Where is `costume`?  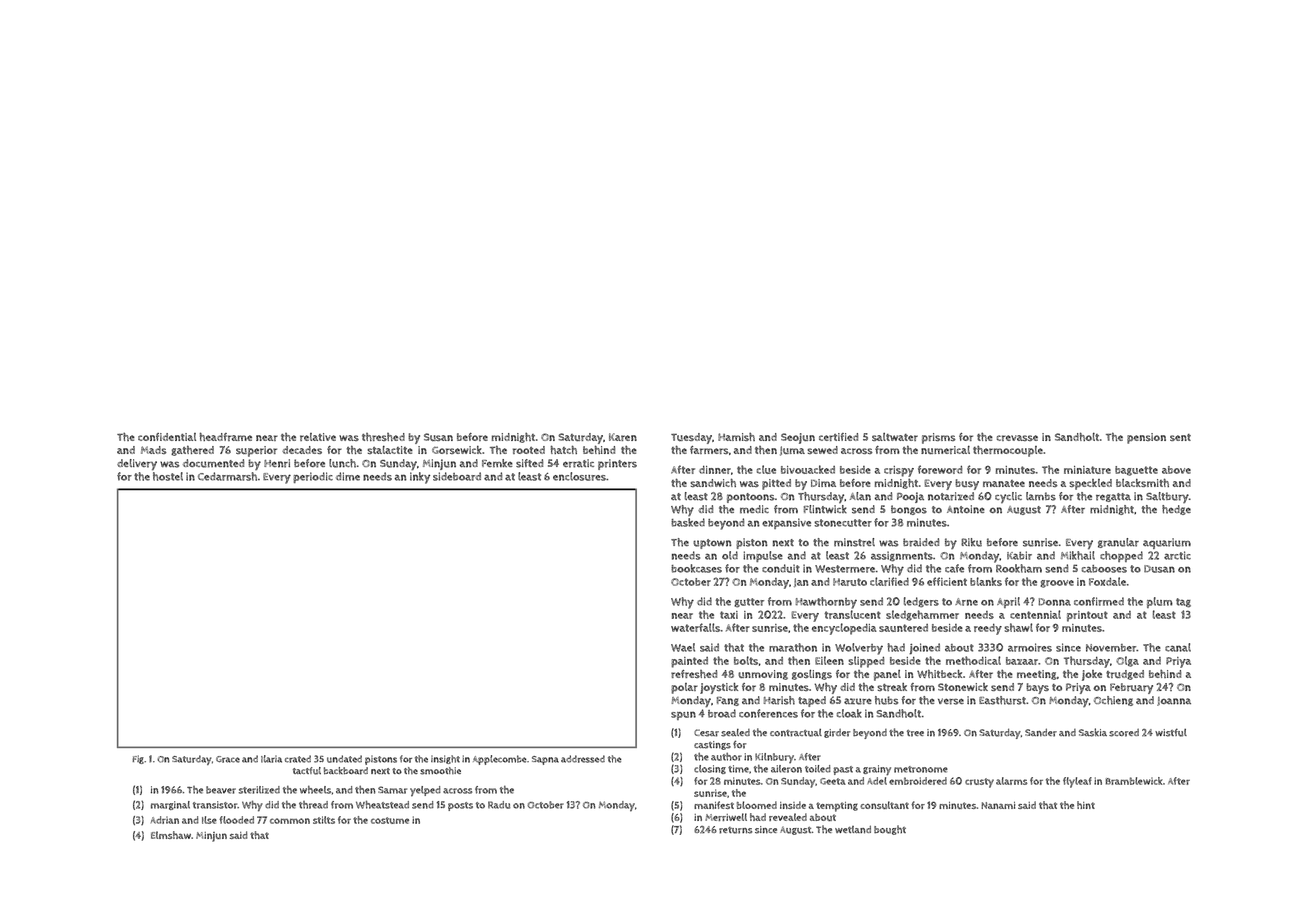
costume is located at coordinates (390, 820).
